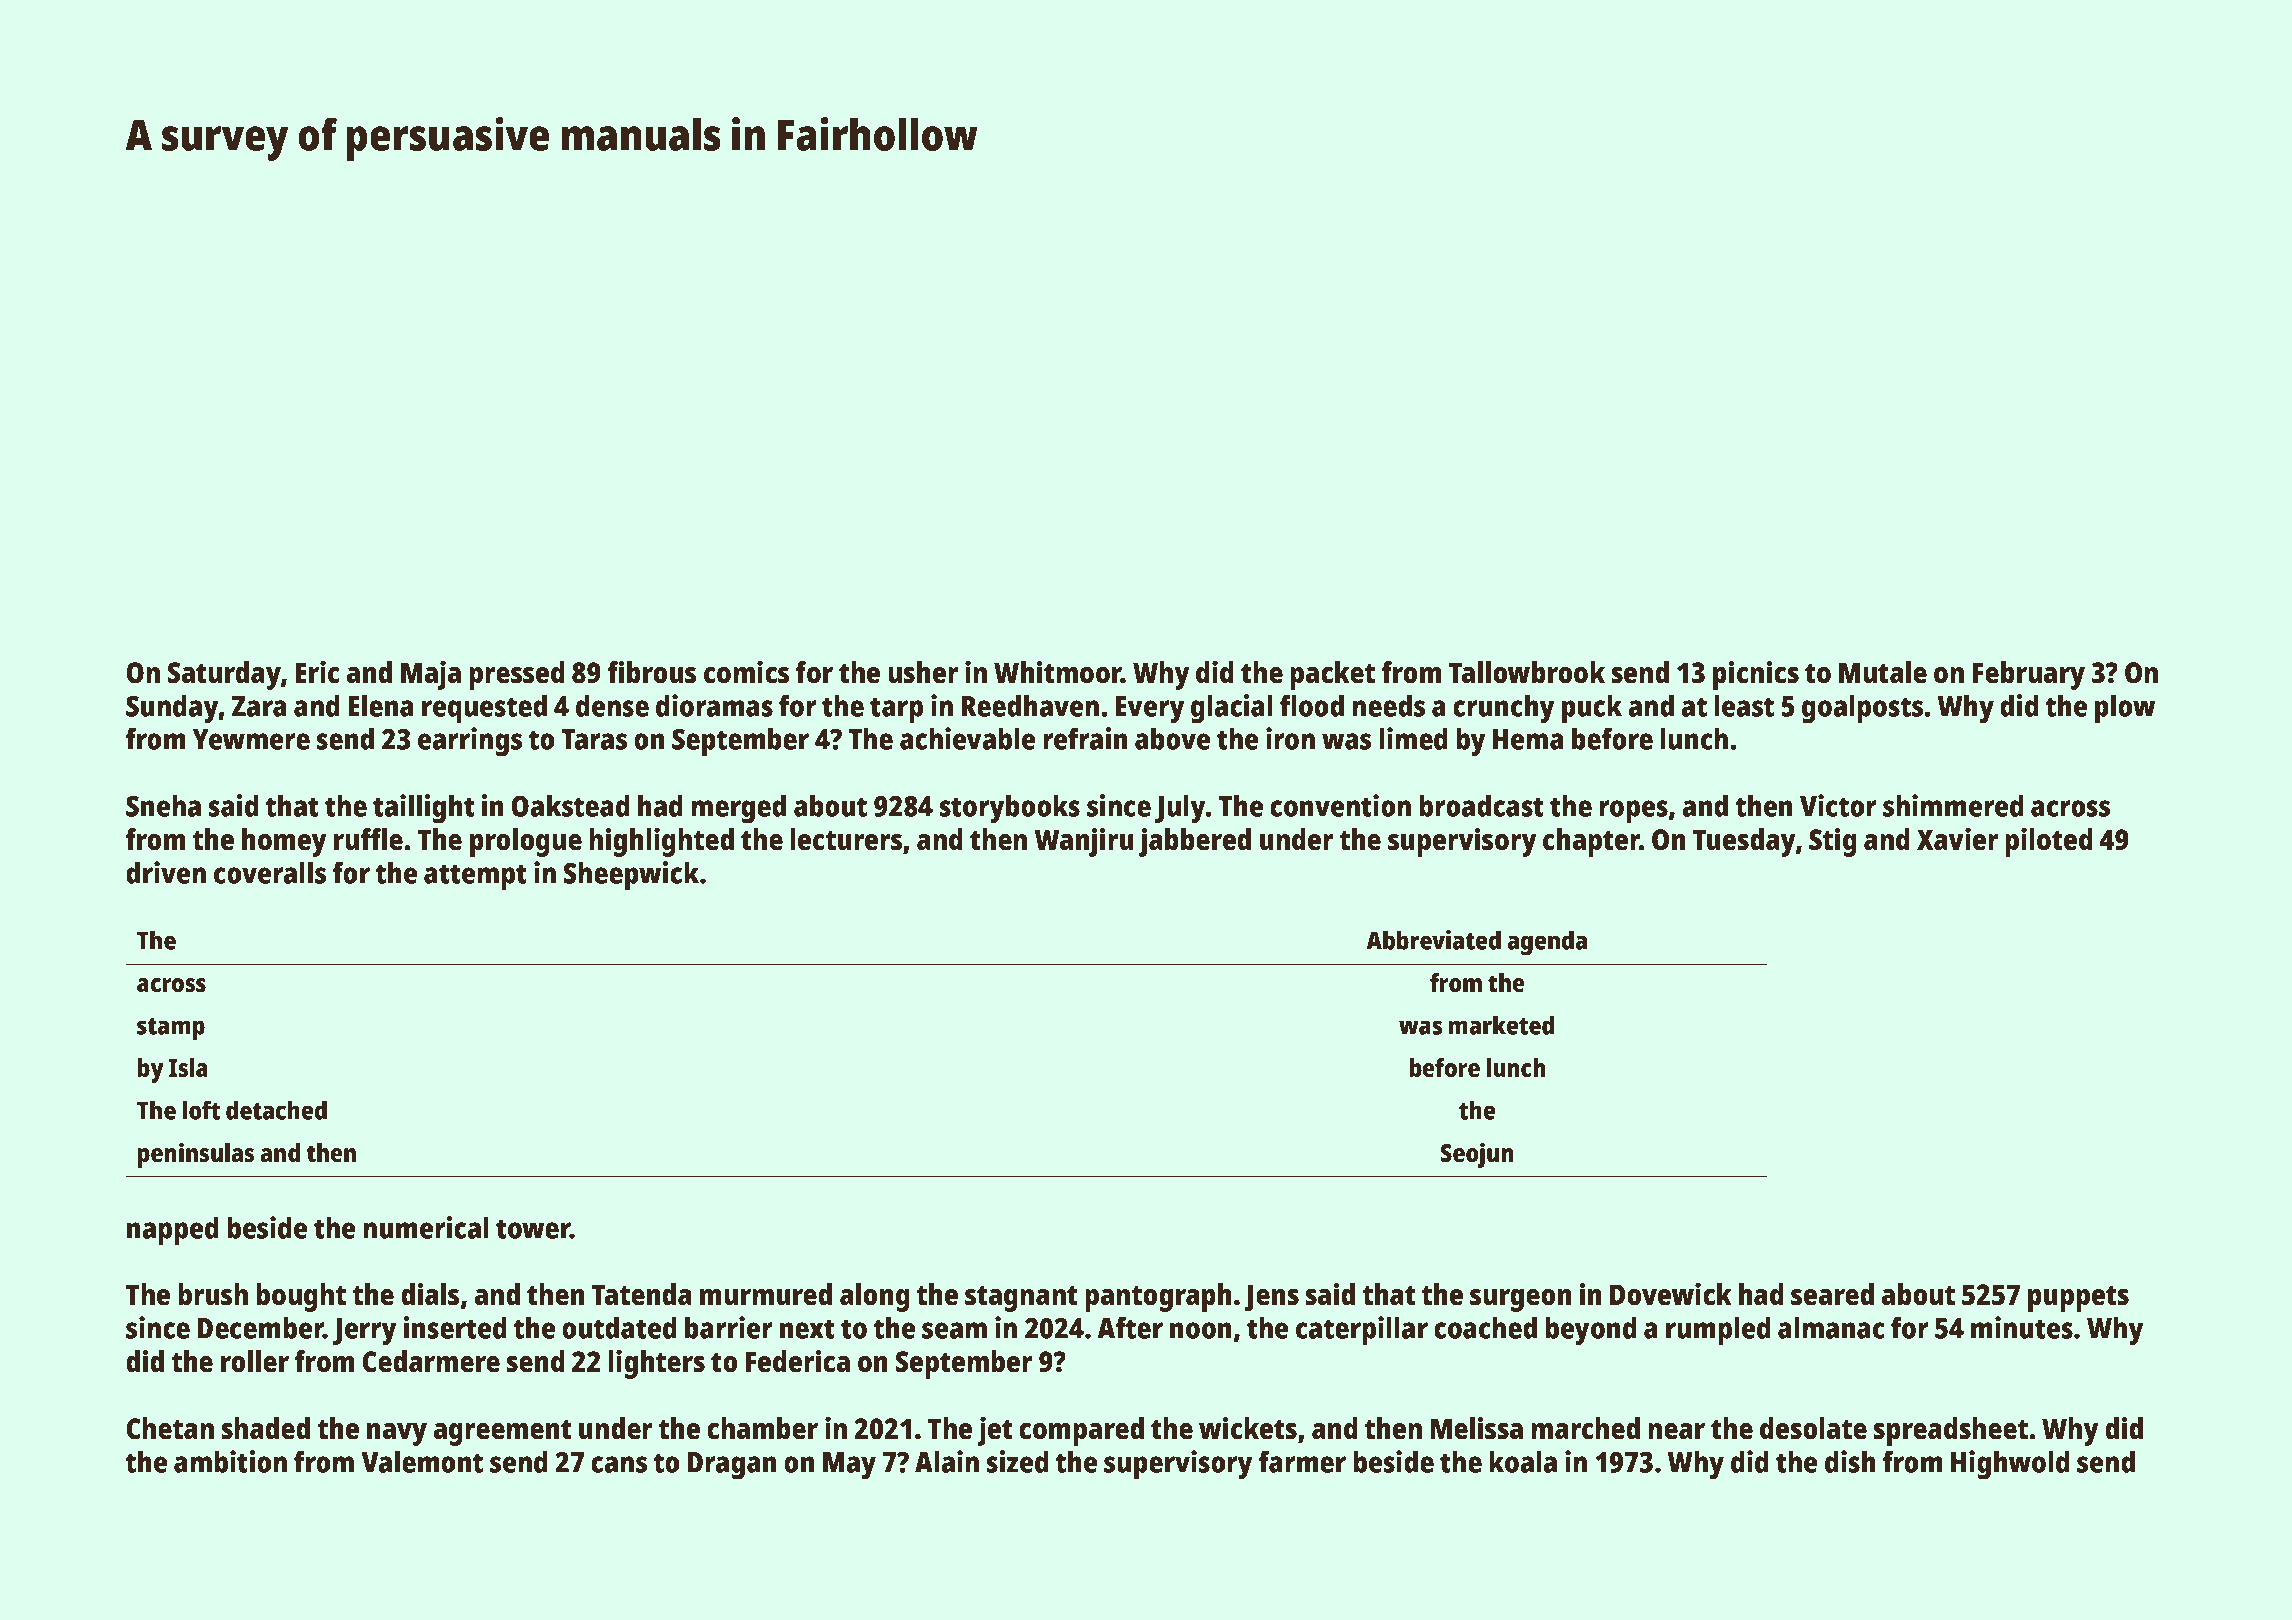 This page has height=1620, width=2292. Describe the element at coordinates (1180, 809) in the page. I see `July` at that location.
